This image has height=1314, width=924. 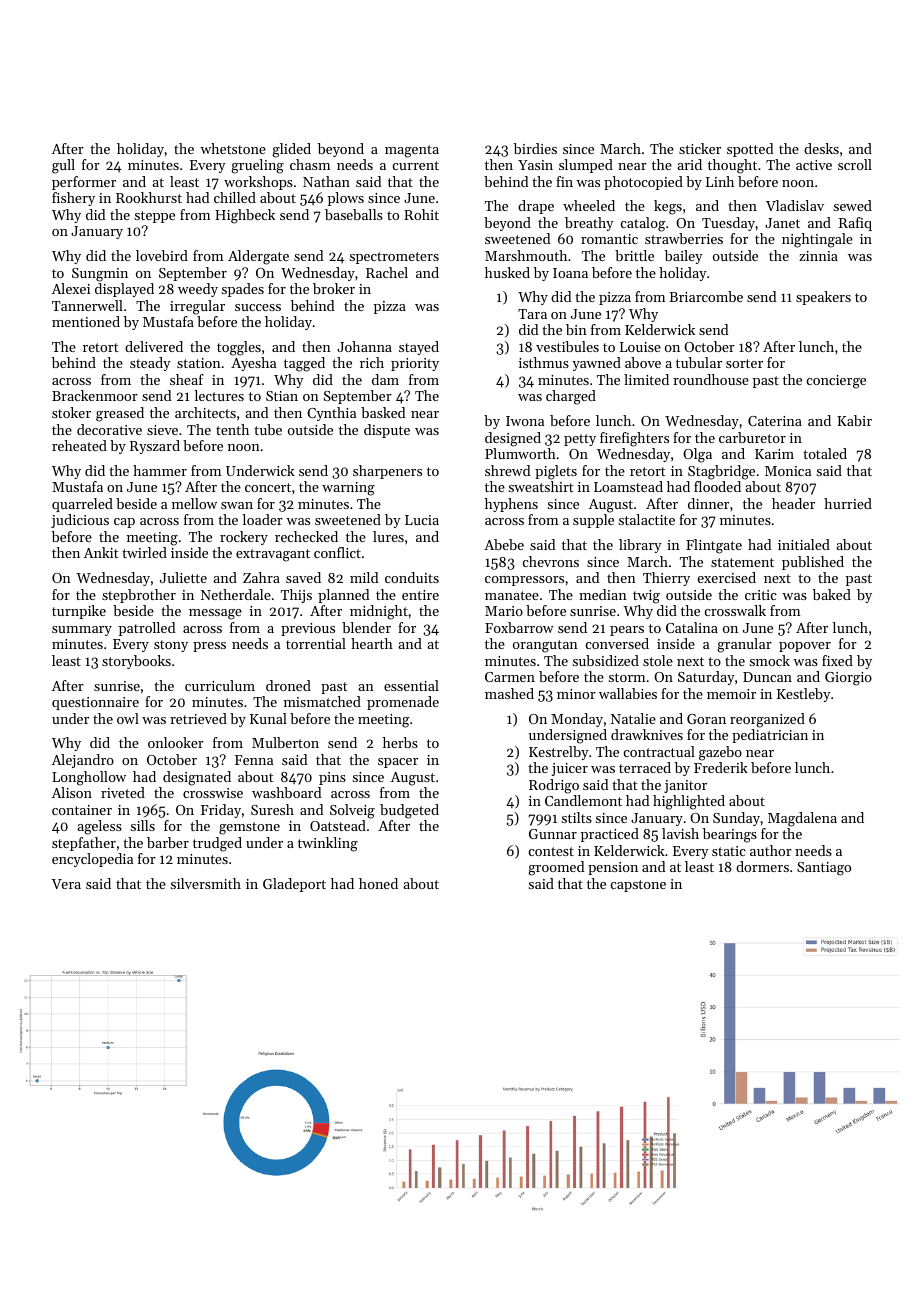 What do you see at coordinates (331, 414) in the image?
I see `Cynthia` at bounding box center [331, 414].
